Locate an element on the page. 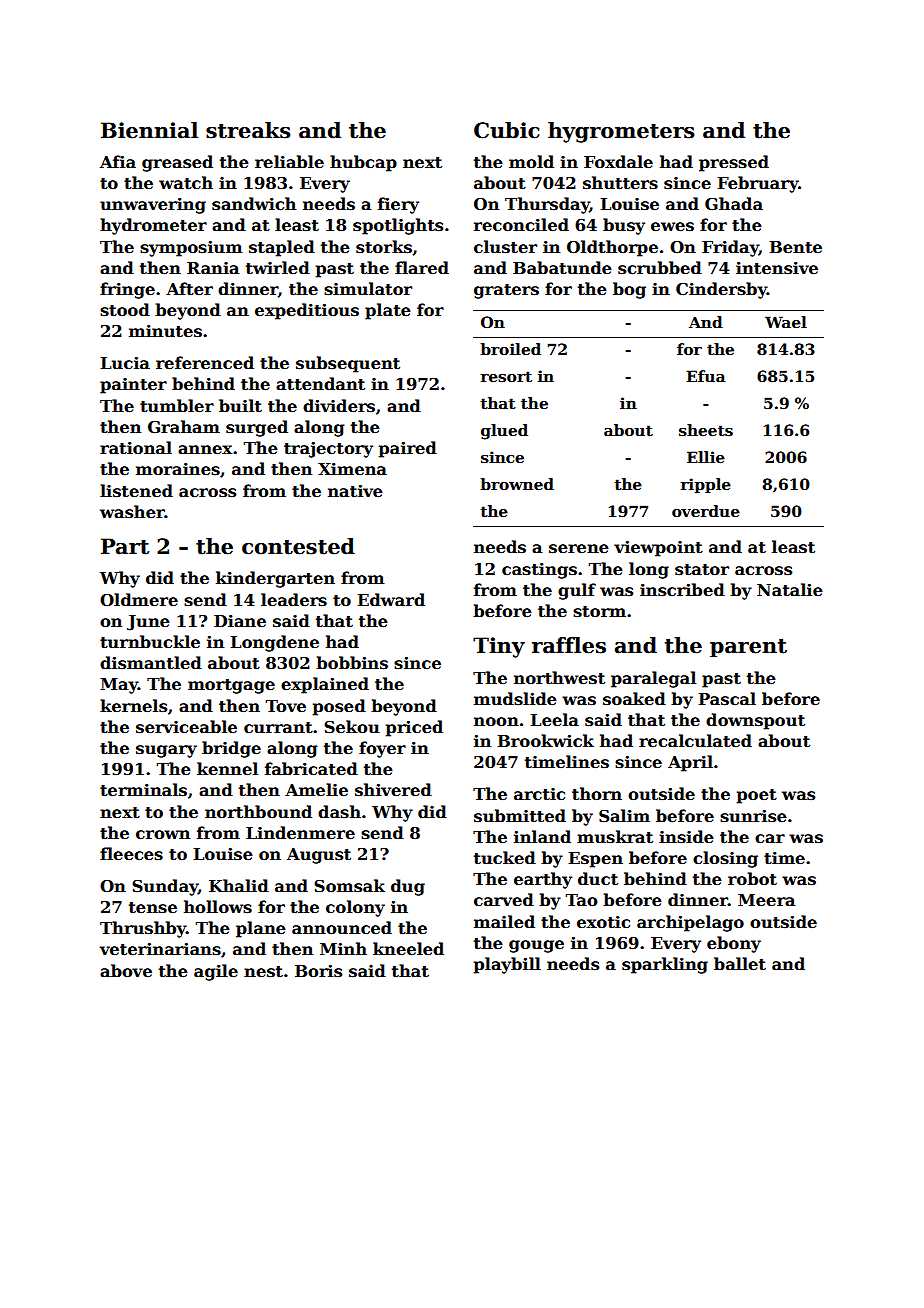 Image resolution: width=924 pixels, height=1308 pixels. explained is located at coordinates (325, 685).
